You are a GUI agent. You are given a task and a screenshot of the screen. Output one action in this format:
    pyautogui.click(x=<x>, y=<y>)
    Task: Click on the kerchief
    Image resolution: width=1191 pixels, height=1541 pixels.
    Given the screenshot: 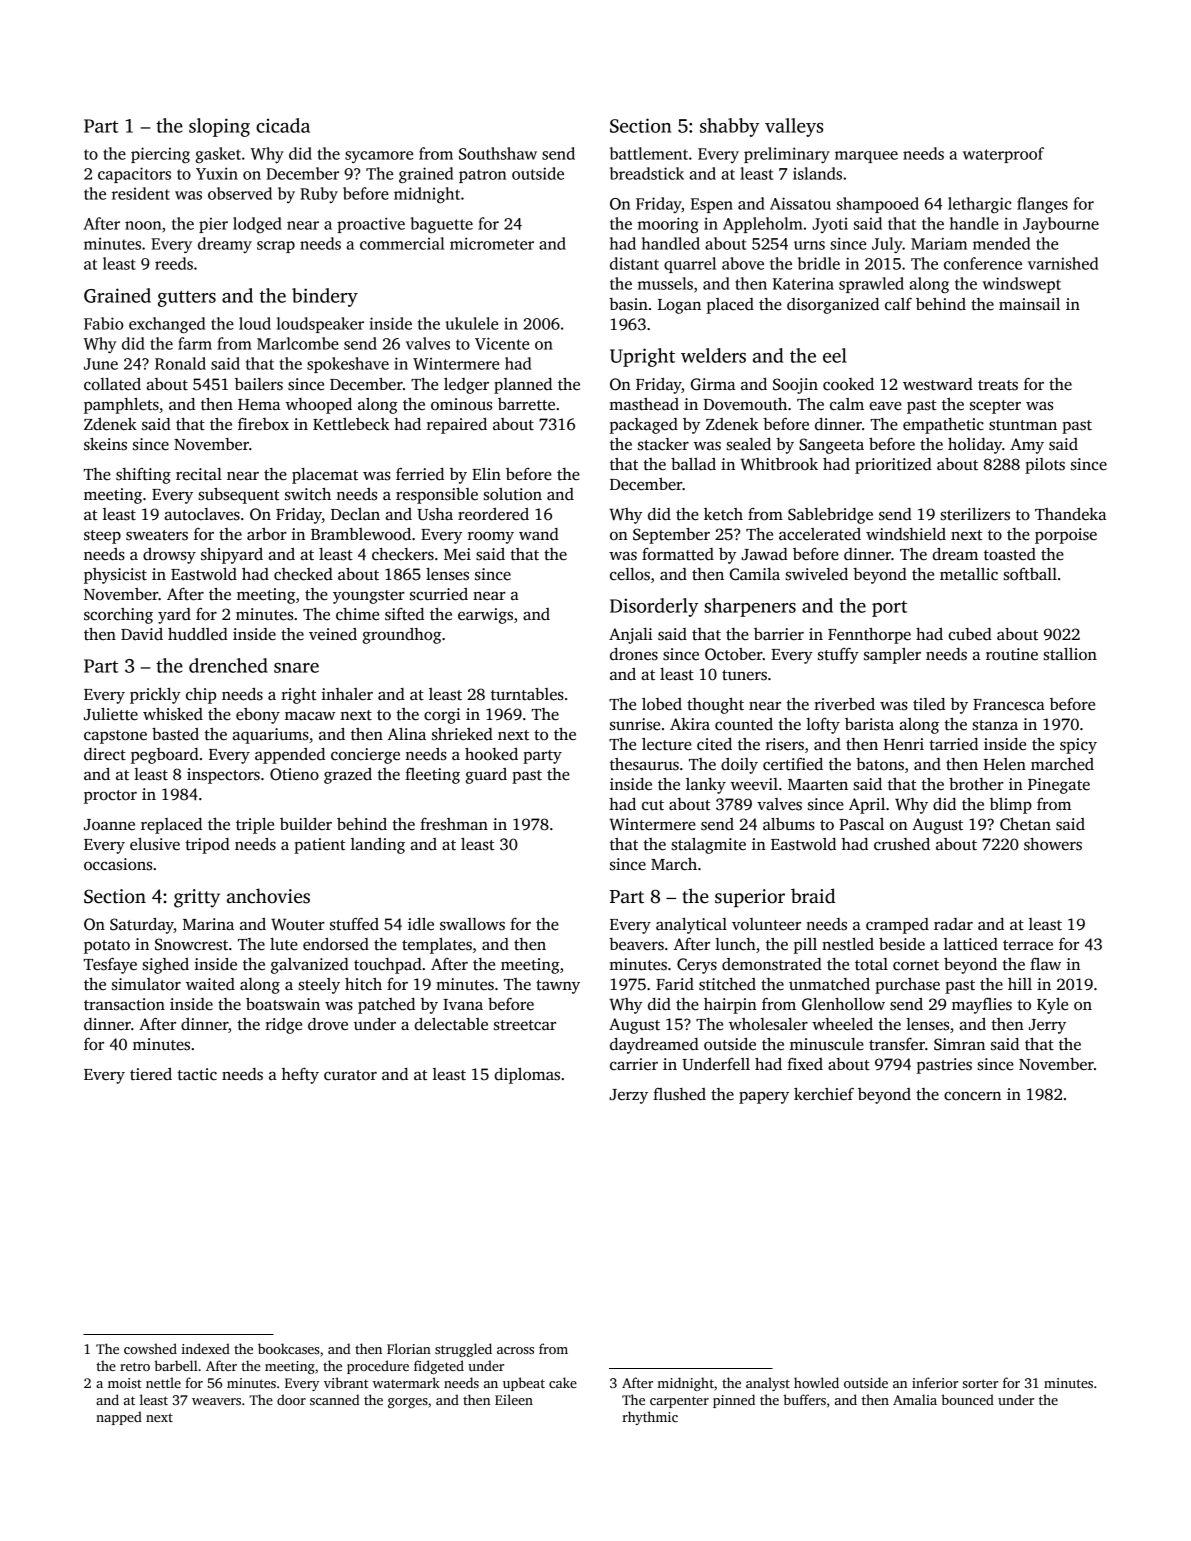 What is the action you would take?
    pyautogui.click(x=824, y=1094)
